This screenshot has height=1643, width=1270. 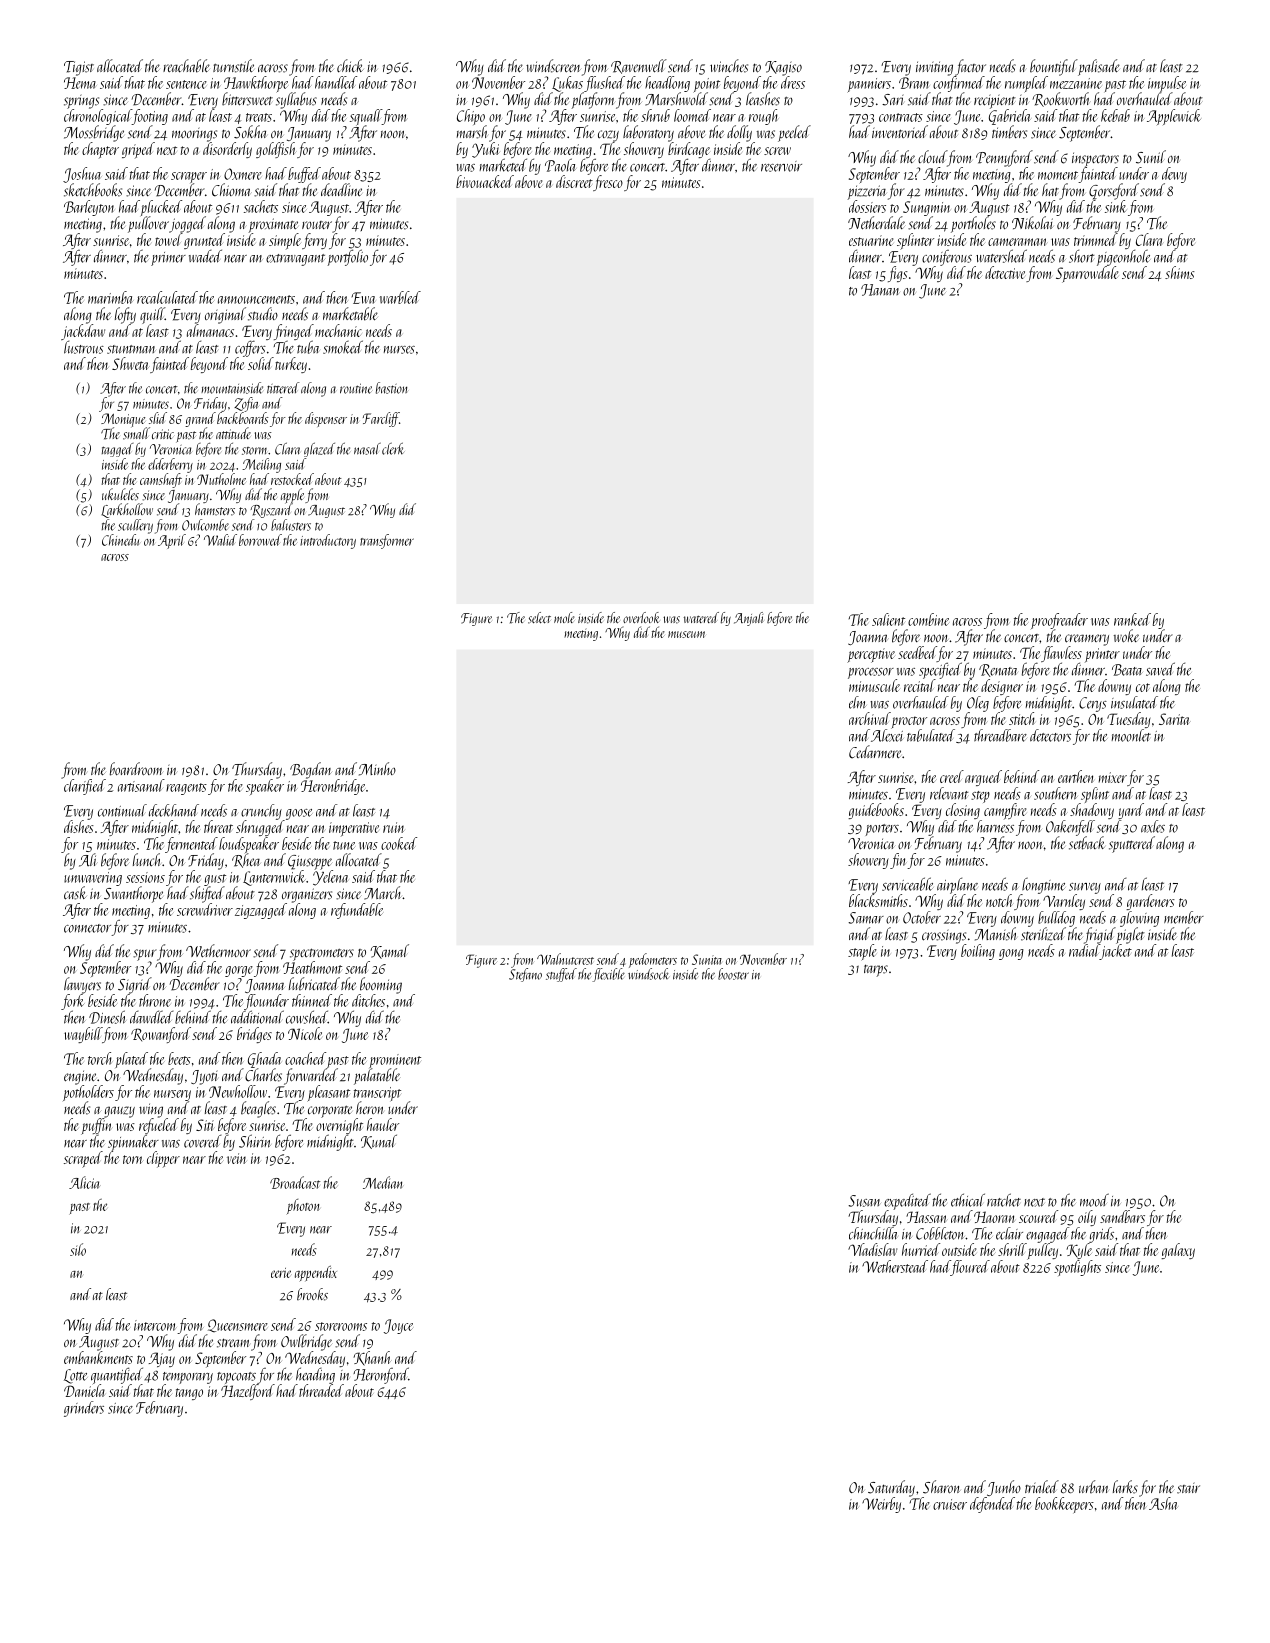 I want to click on refueled, so click(x=159, y=1126).
